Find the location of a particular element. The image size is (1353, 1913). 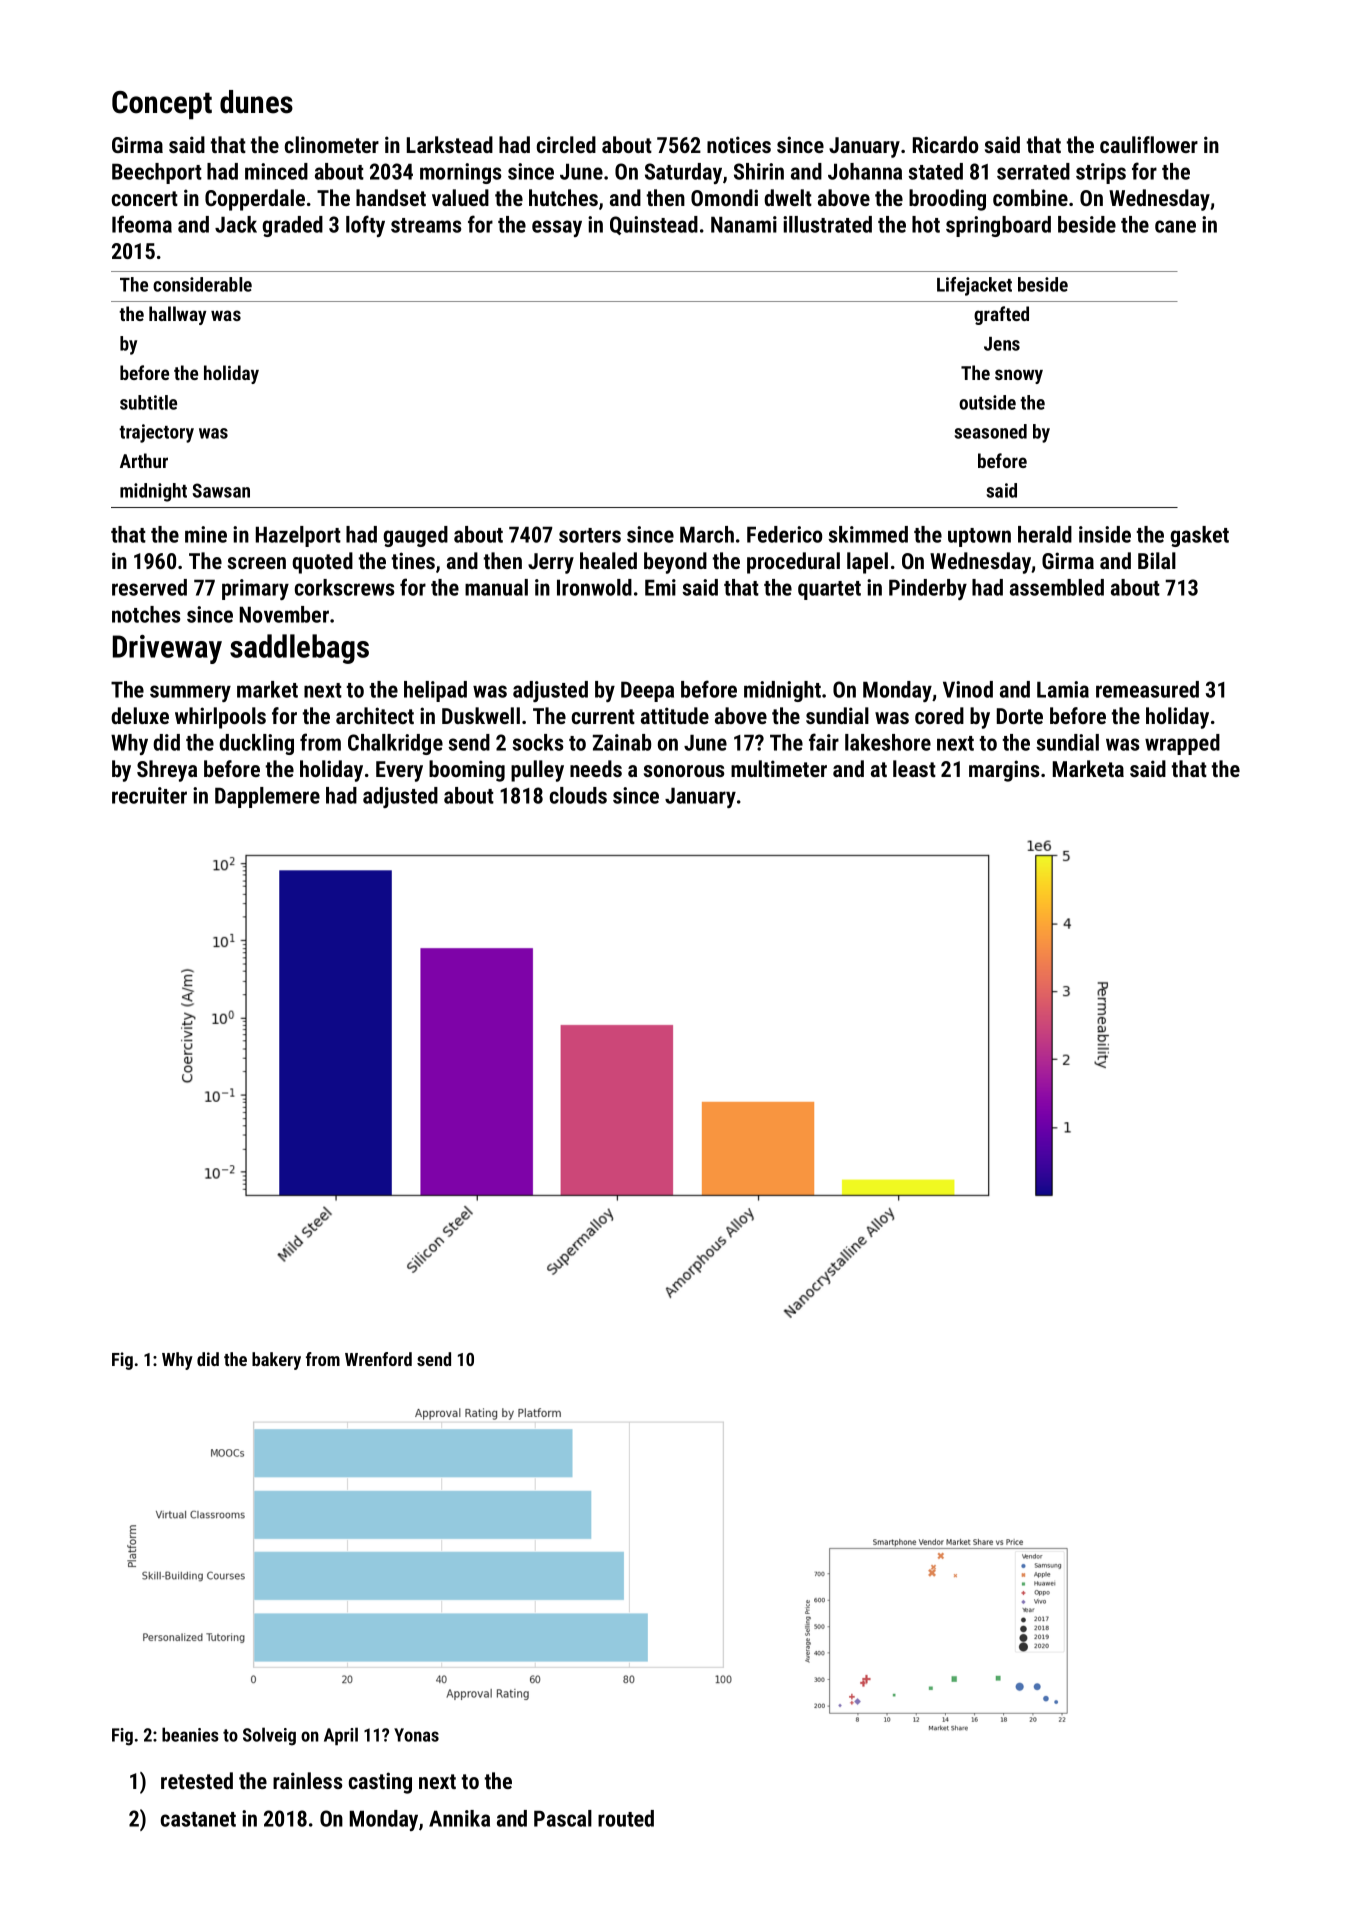

trajectory is located at coordinates (156, 433).
